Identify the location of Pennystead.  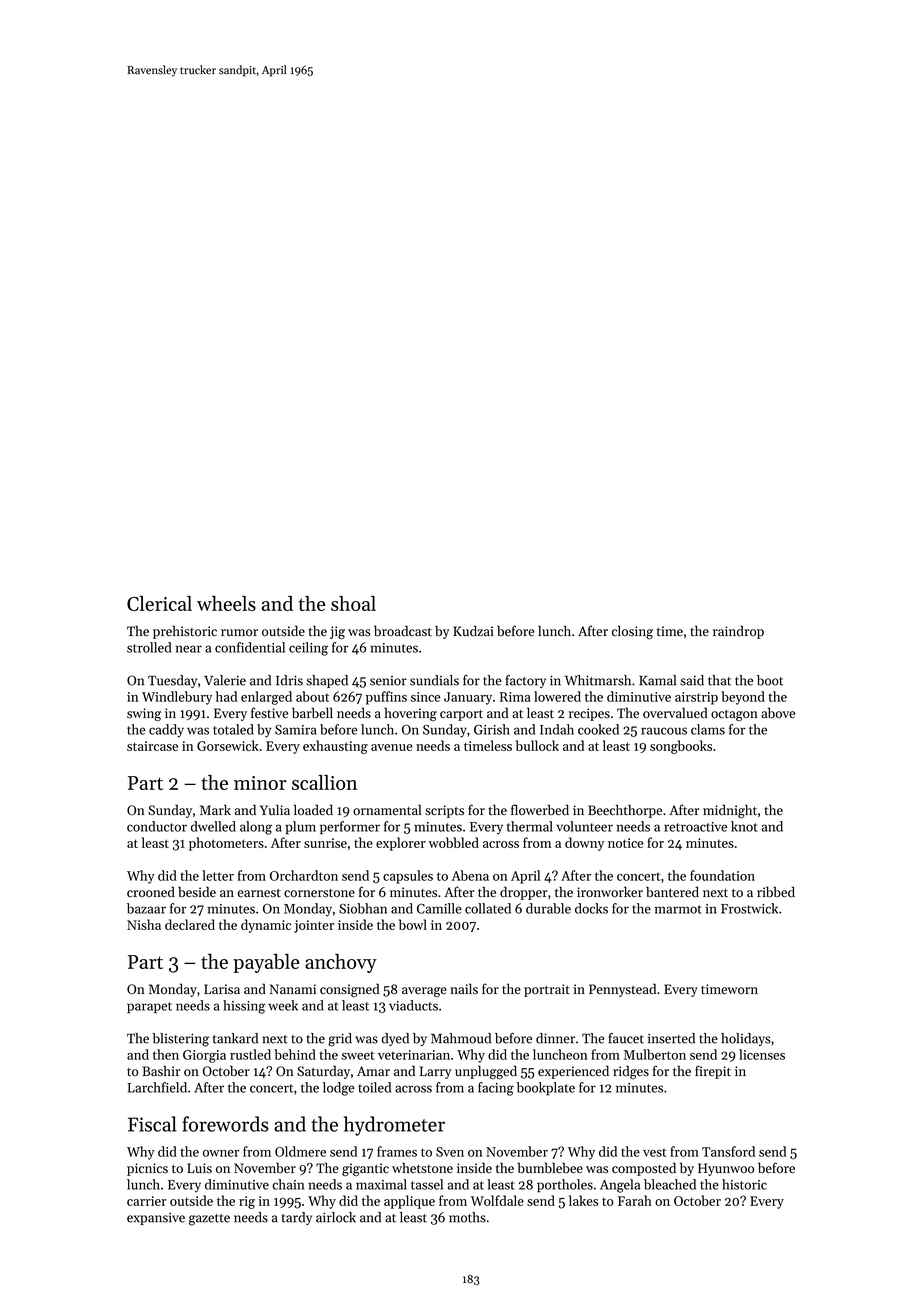
(622, 990).
